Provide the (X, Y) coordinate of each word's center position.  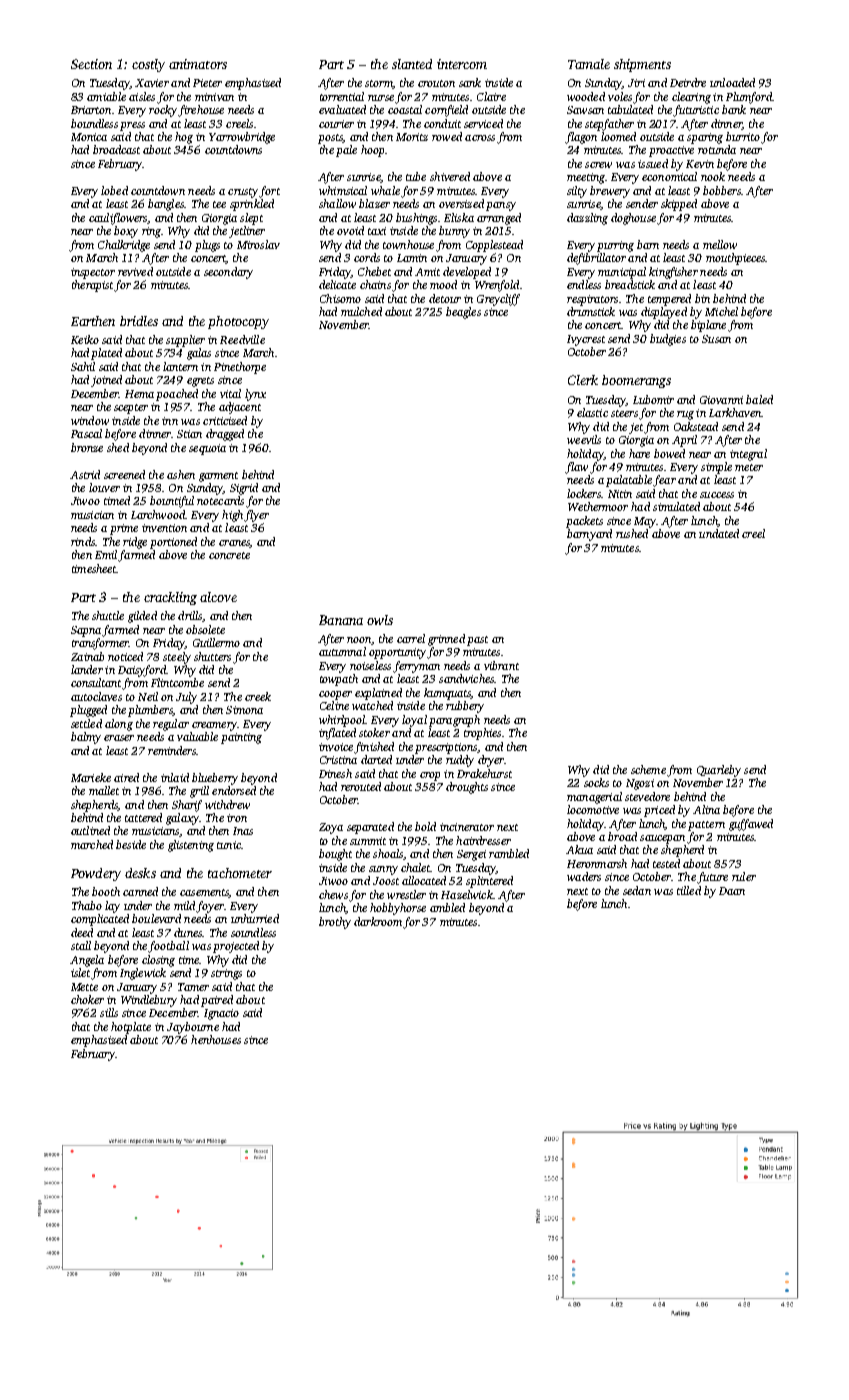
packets (584, 522)
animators (198, 64)
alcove (218, 597)
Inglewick (143, 974)
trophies (482, 734)
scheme (648, 769)
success (717, 495)
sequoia (207, 449)
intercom (462, 64)
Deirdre (688, 82)
